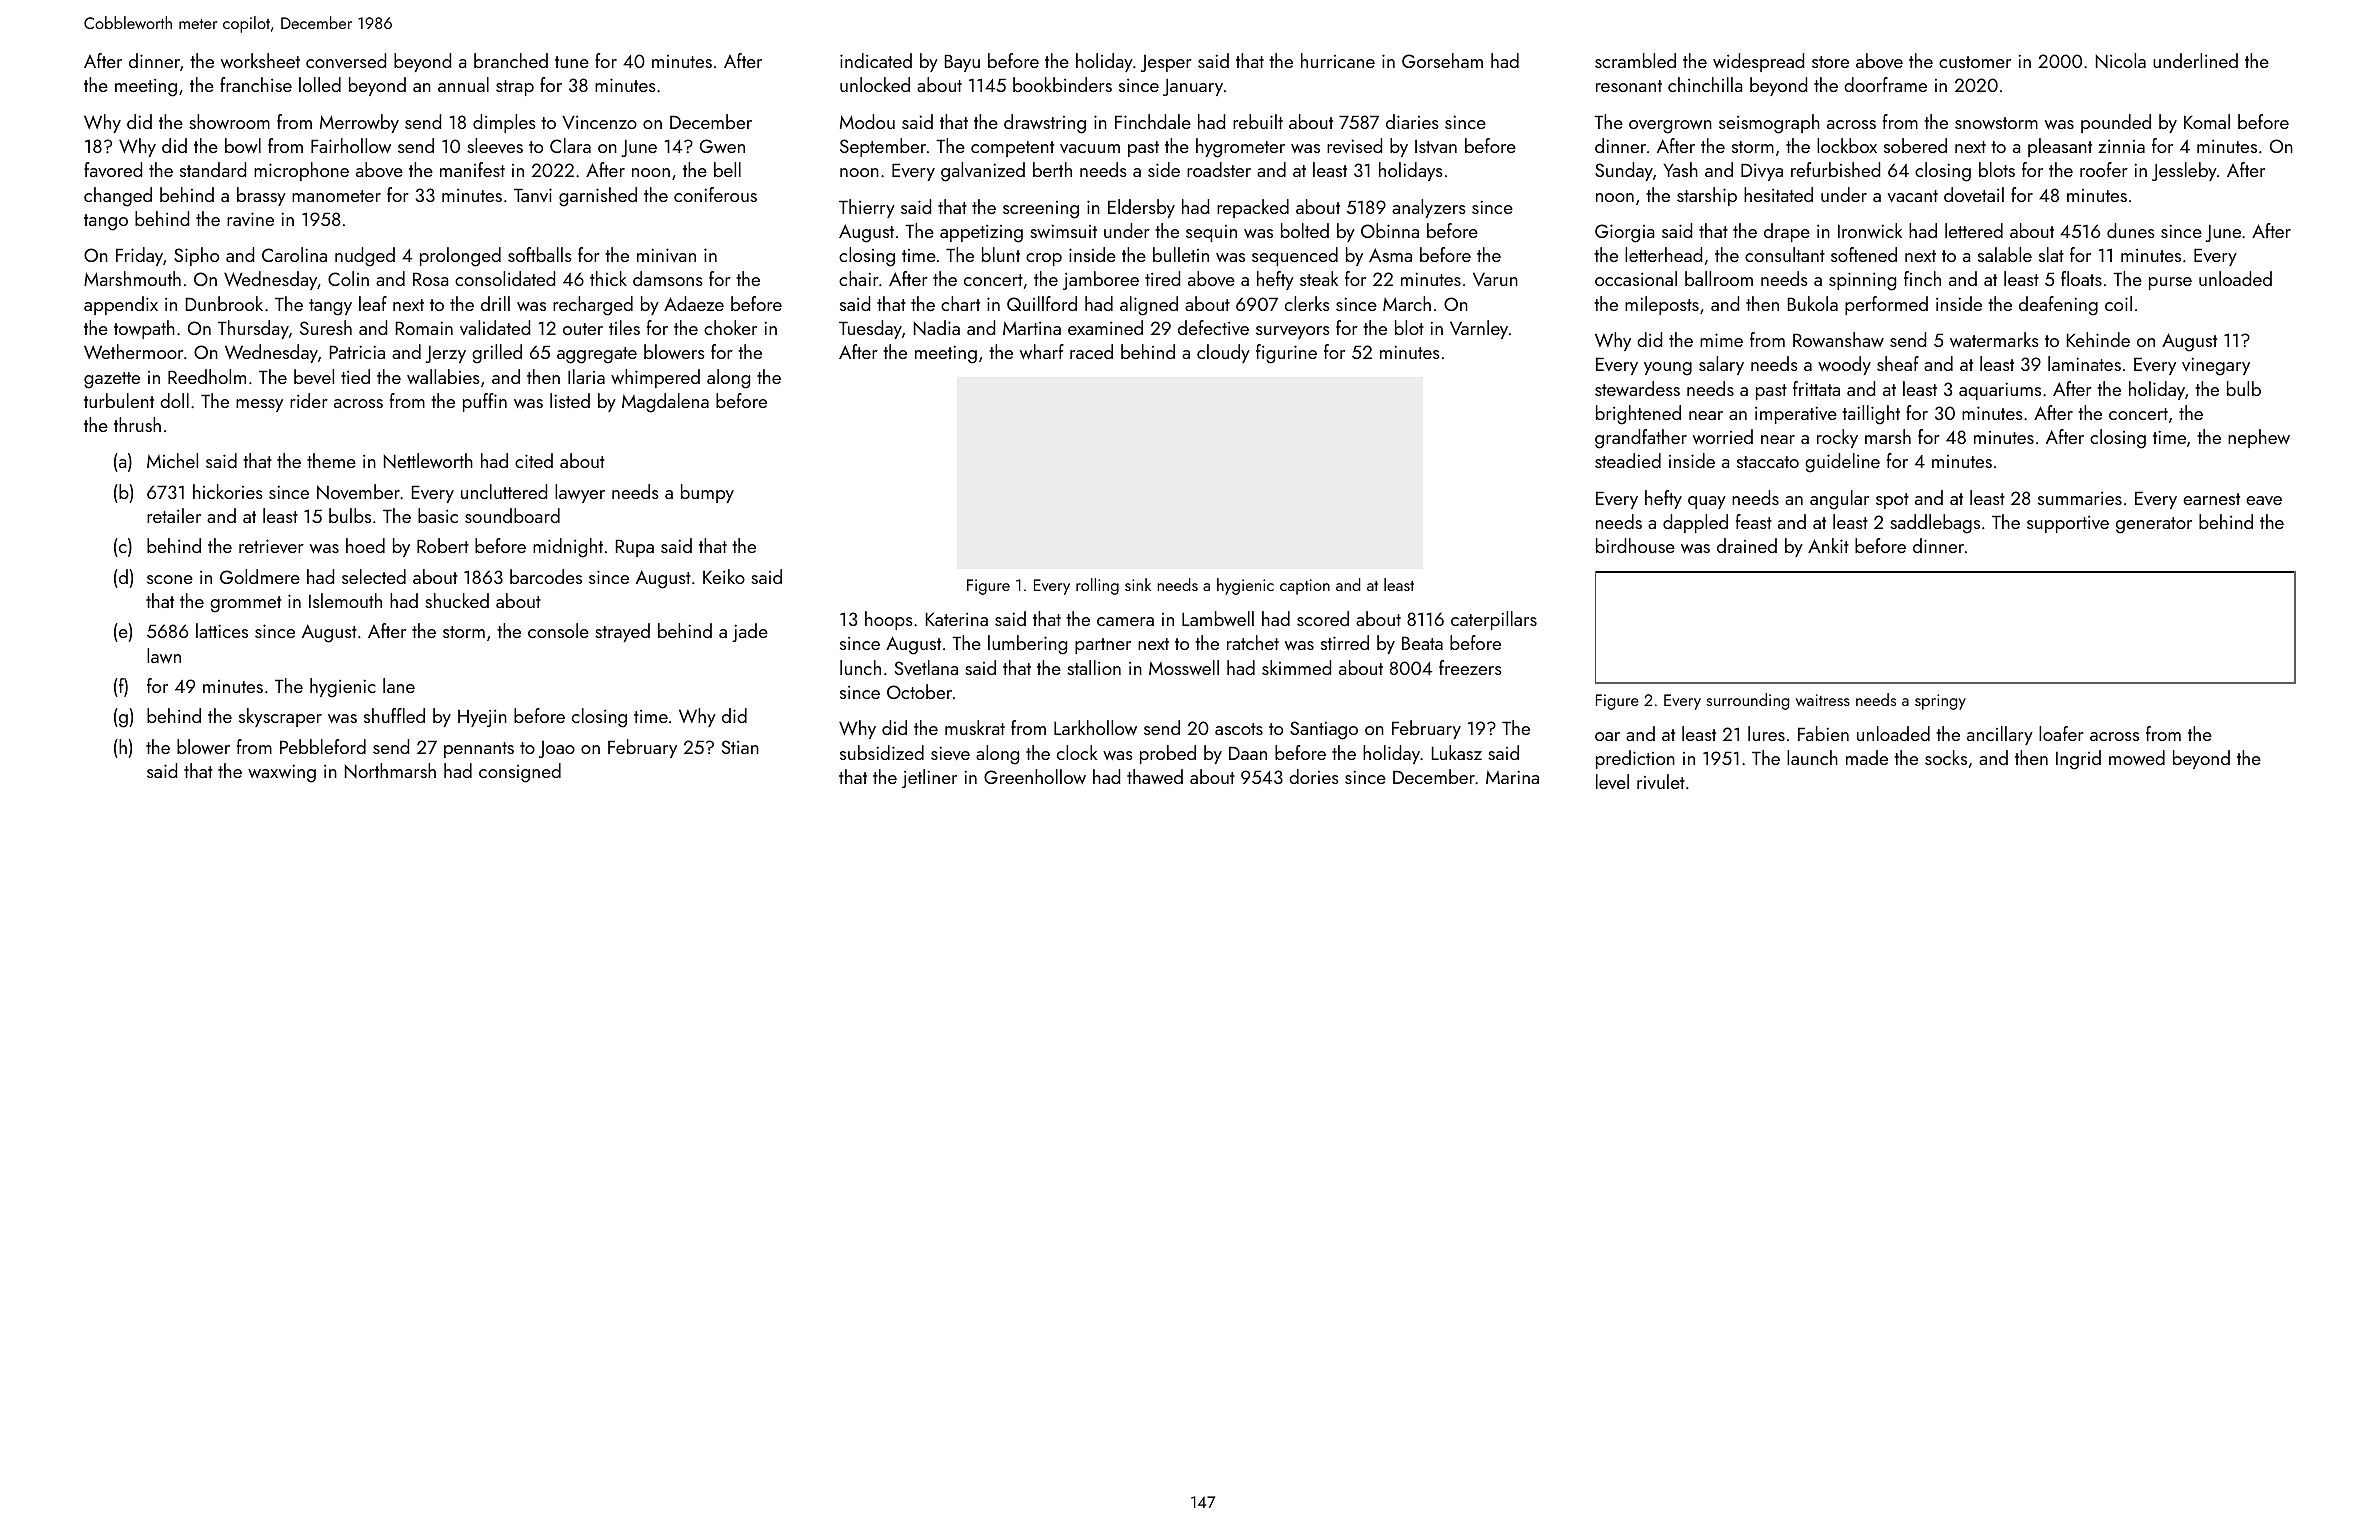 The width and height of the screenshot is (2380, 1540). What do you see at coordinates (482, 718) in the screenshot?
I see `Hyejin` at bounding box center [482, 718].
